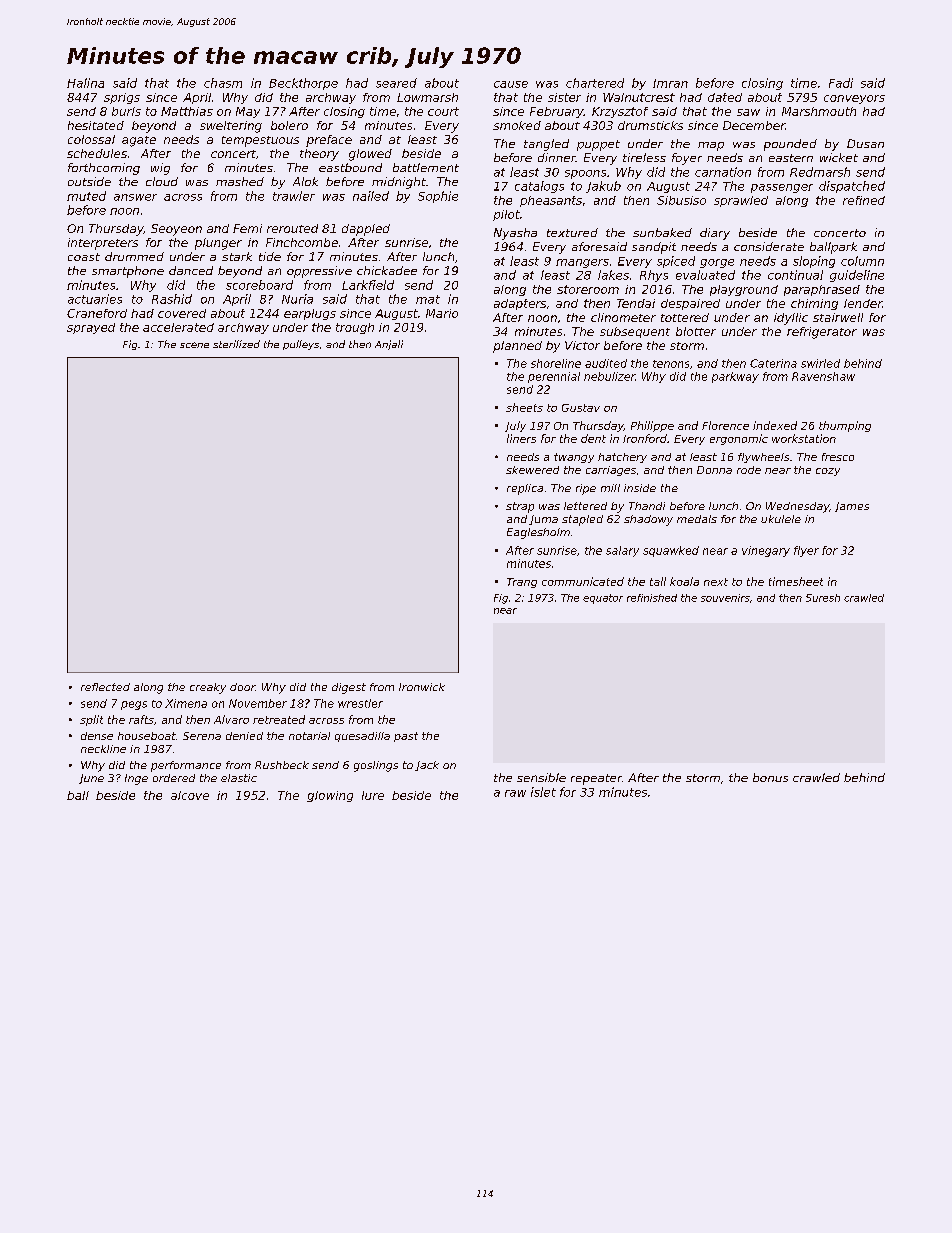 The height and width of the page is (1233, 952). I want to click on chasm, so click(223, 83).
